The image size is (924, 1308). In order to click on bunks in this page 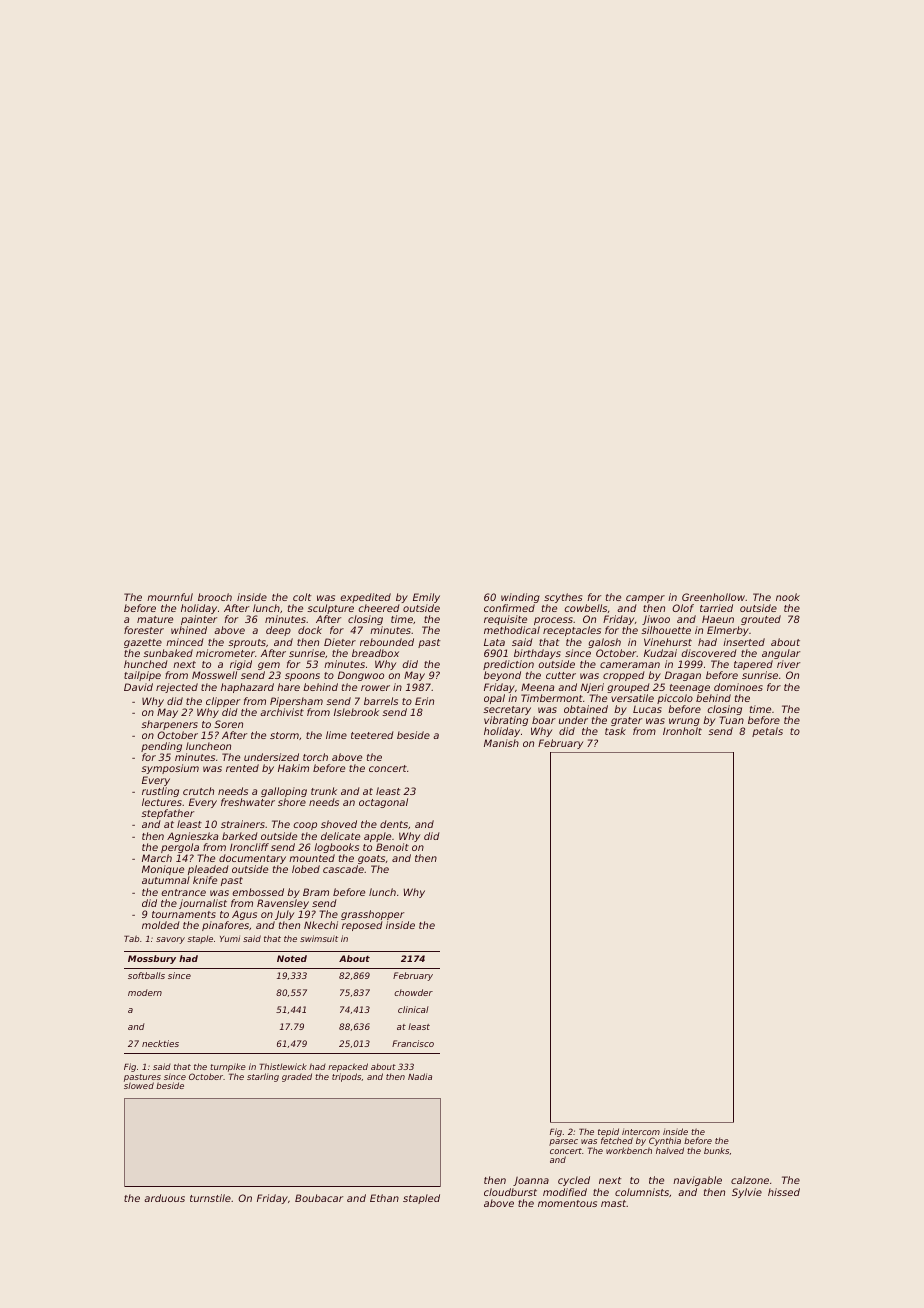, I will do `click(717, 1151)`.
